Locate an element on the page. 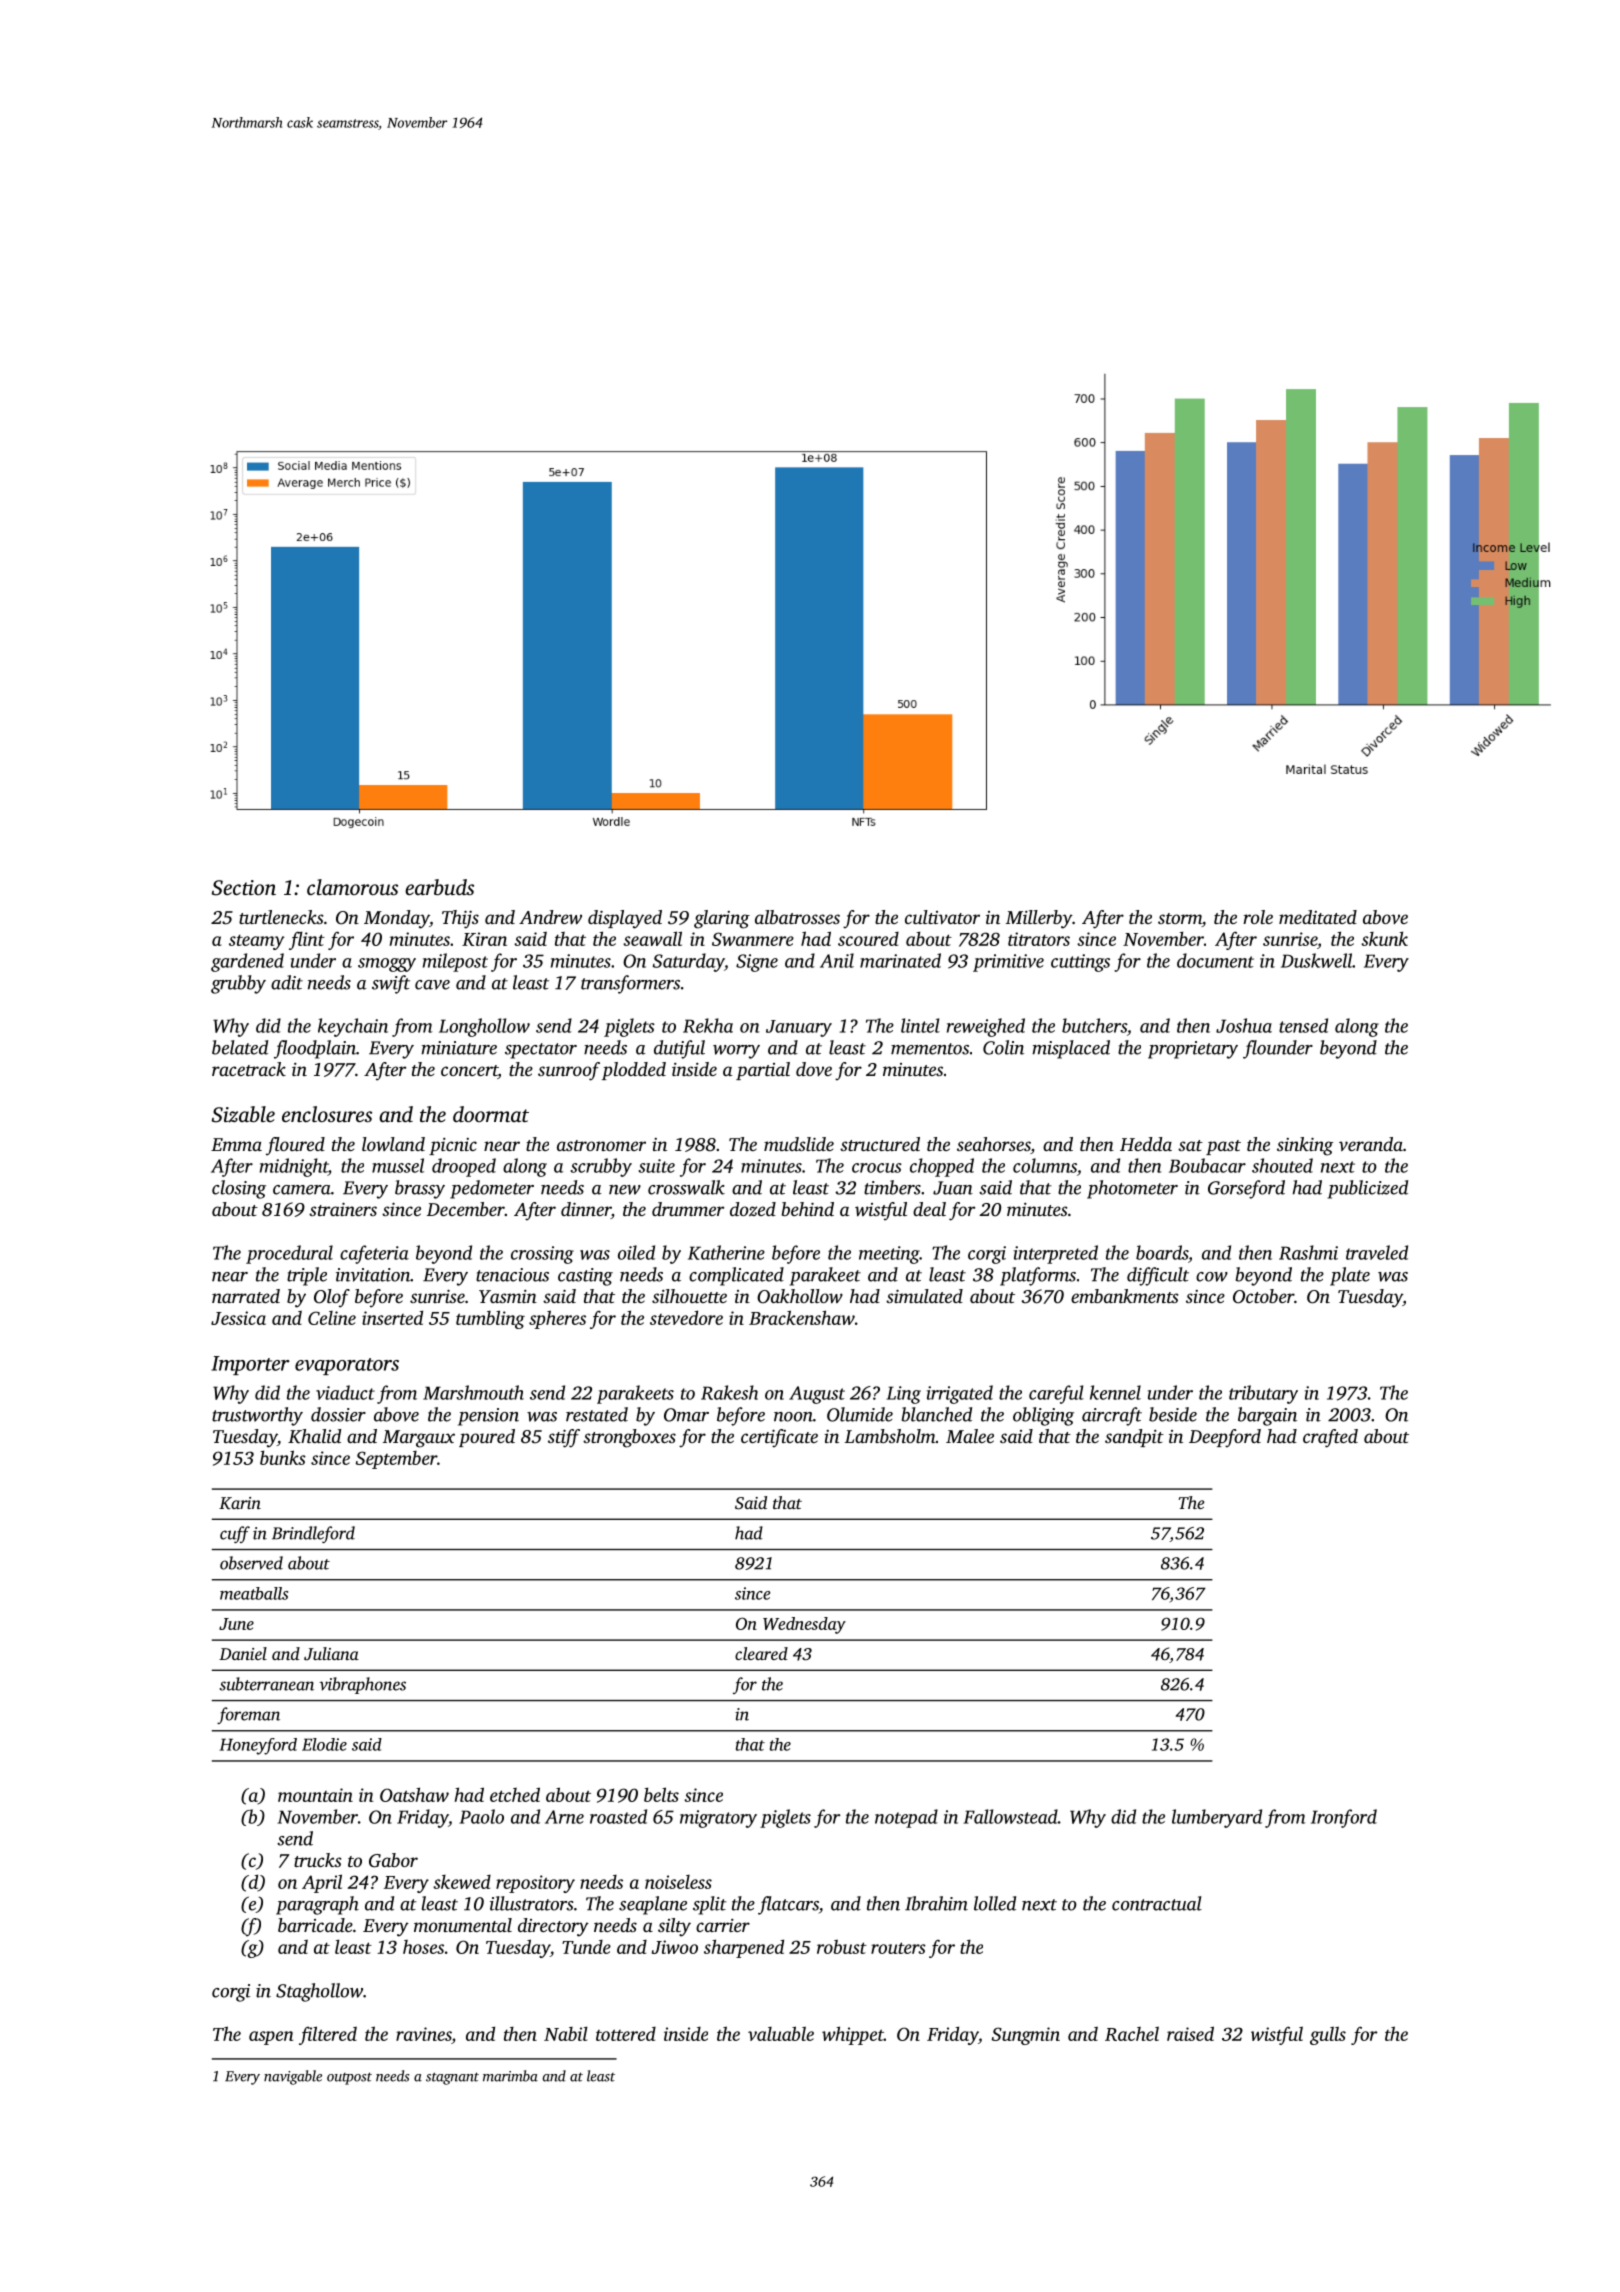 Image resolution: width=1620 pixels, height=2292 pixels. outpost is located at coordinates (349, 2078).
